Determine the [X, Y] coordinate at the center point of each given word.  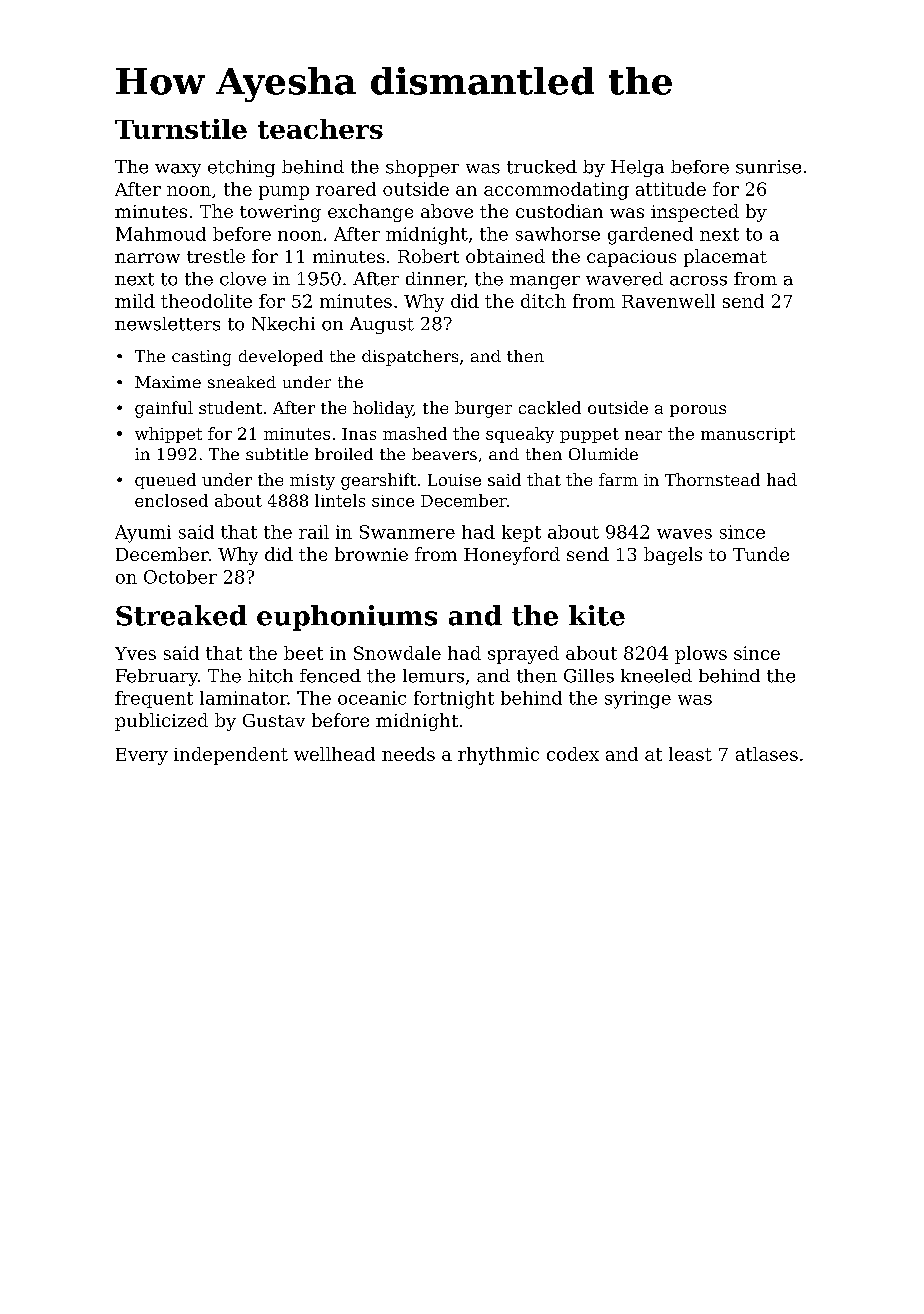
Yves [135, 653]
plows [701, 655]
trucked [542, 167]
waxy [178, 170]
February [157, 677]
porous [698, 411]
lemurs [433, 676]
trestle [216, 256]
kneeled [656, 676]
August [382, 325]
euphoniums [347, 618]
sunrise [768, 167]
